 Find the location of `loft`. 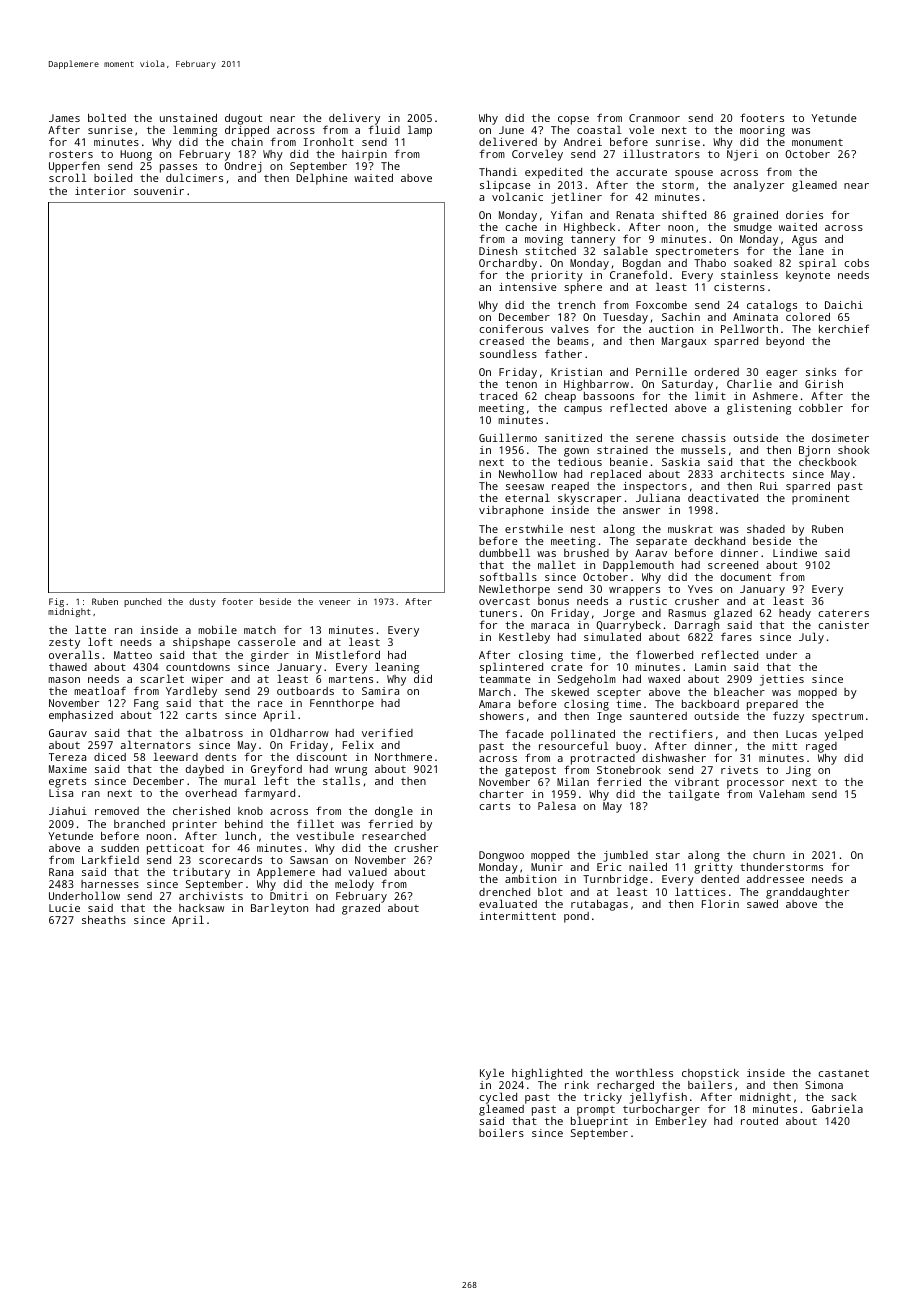

loft is located at coordinates (100, 641).
